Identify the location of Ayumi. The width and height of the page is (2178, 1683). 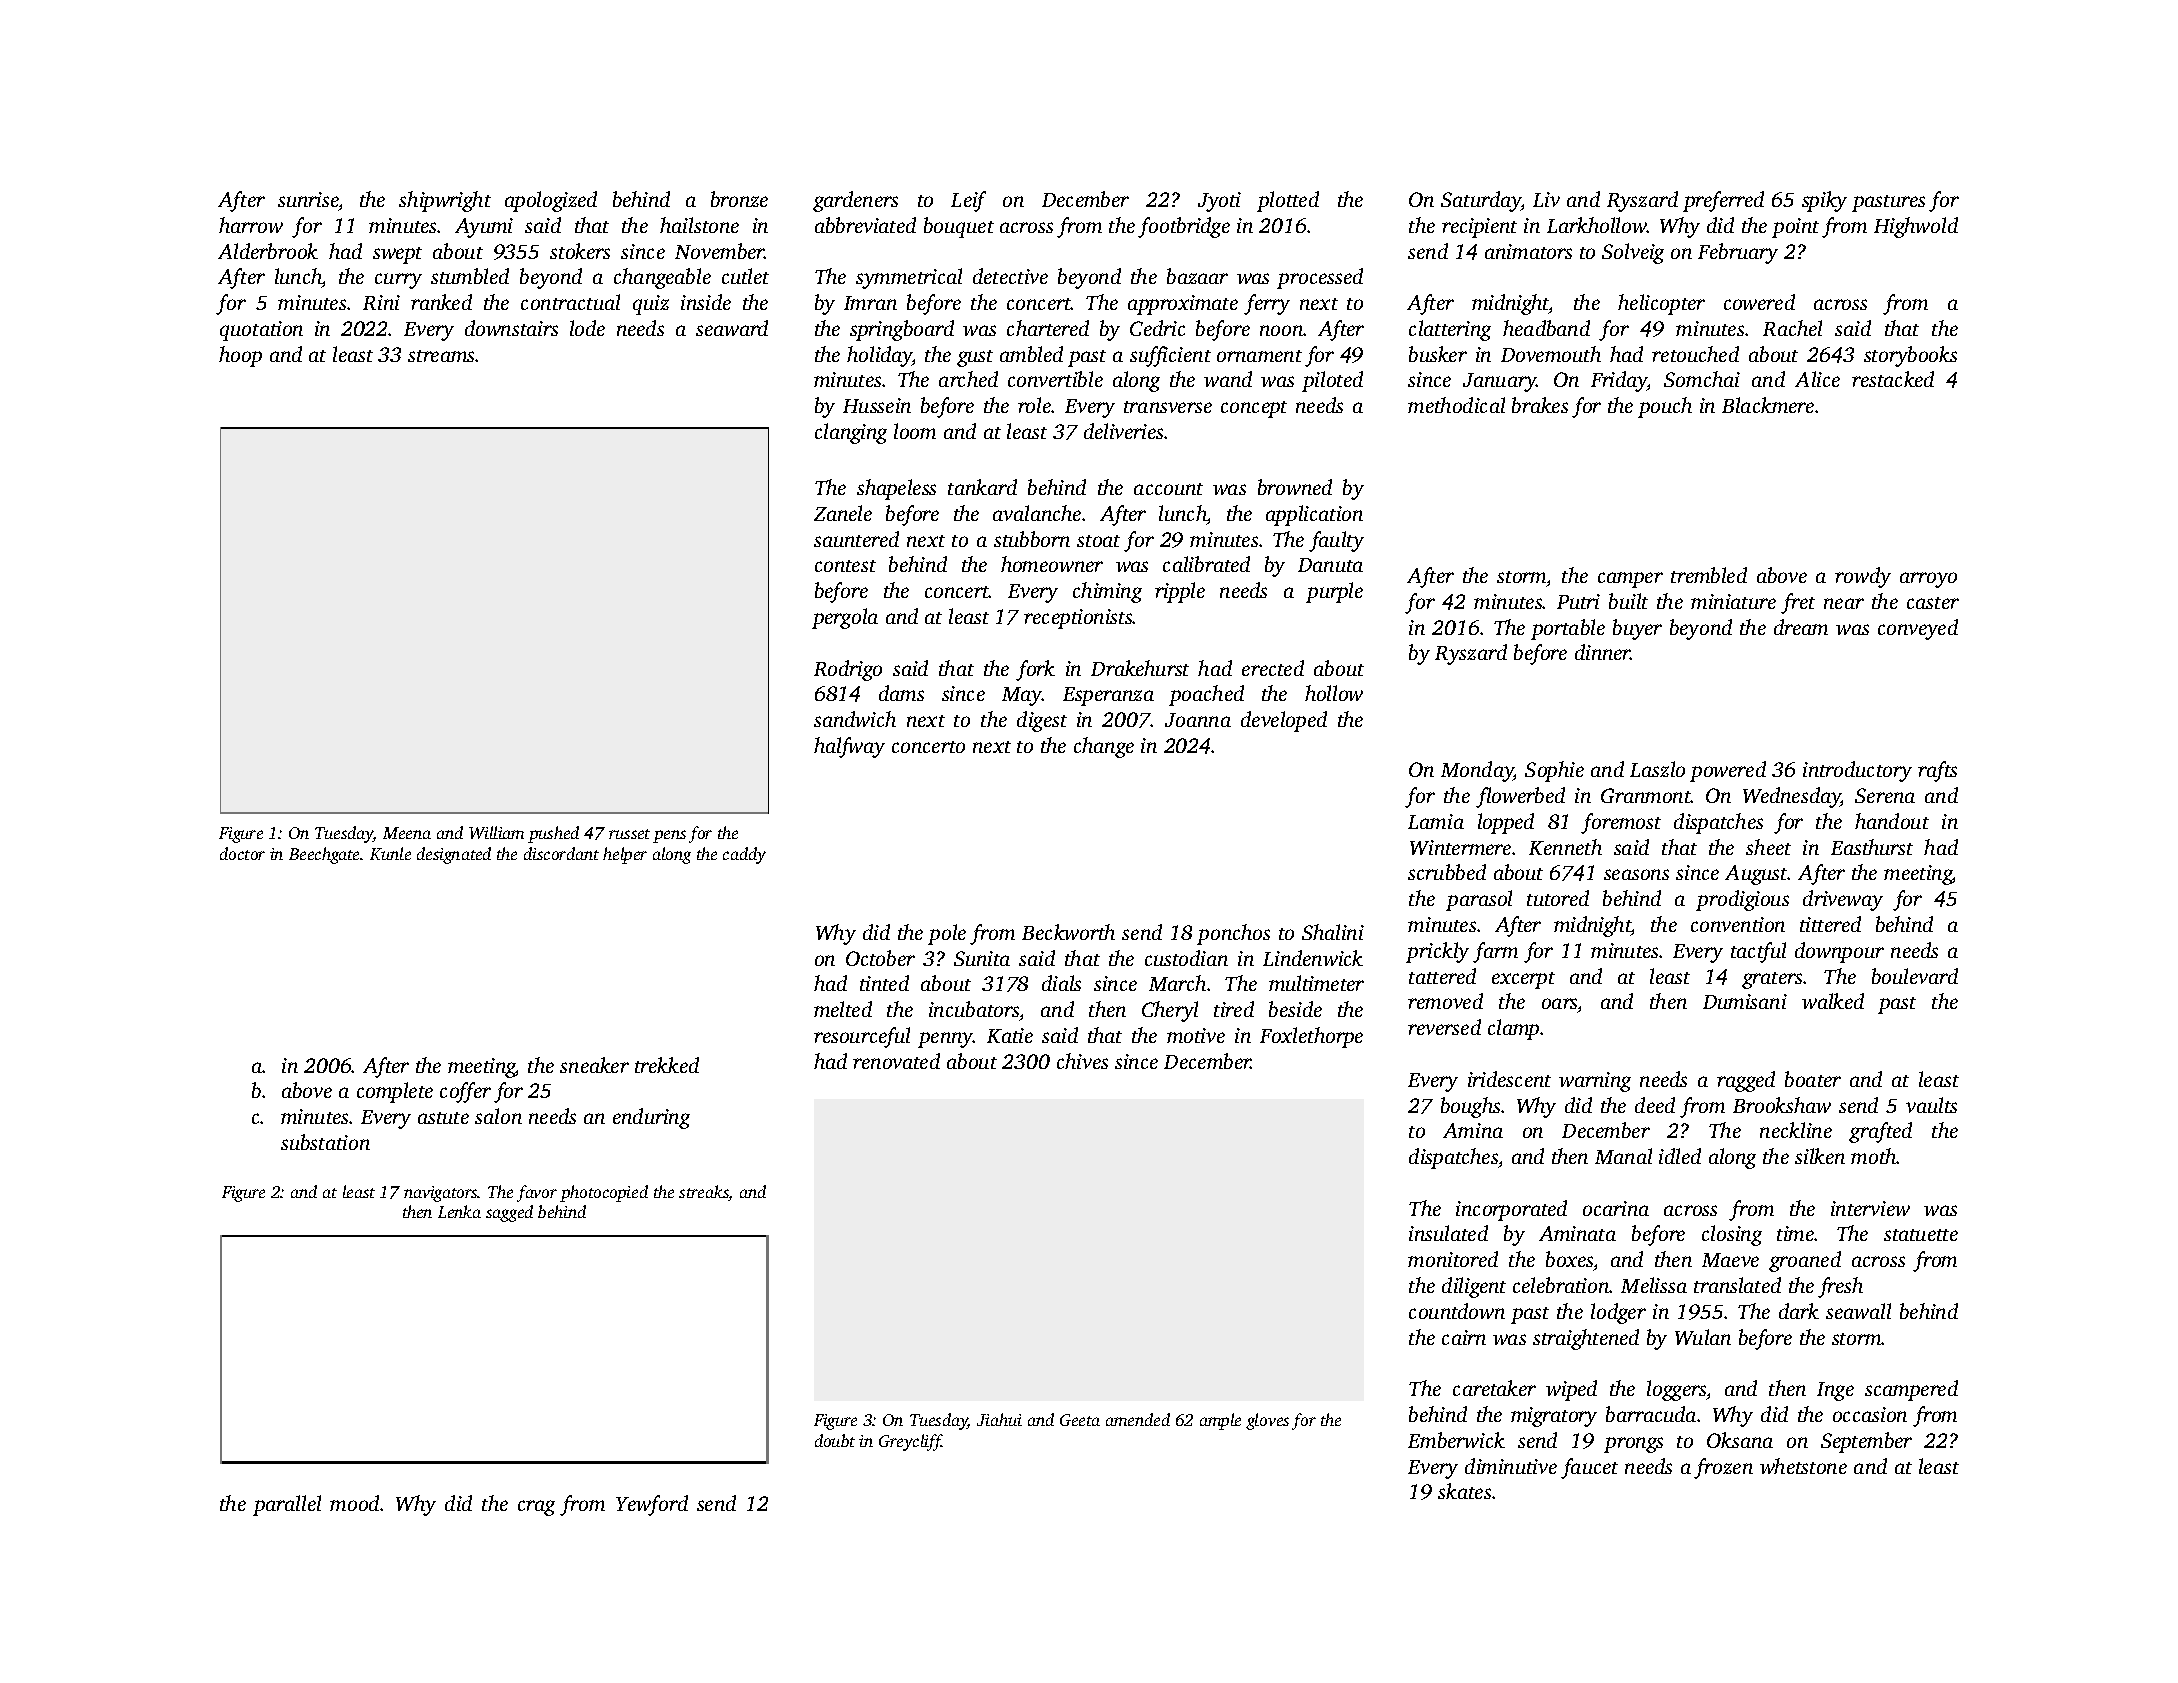
(484, 228).
